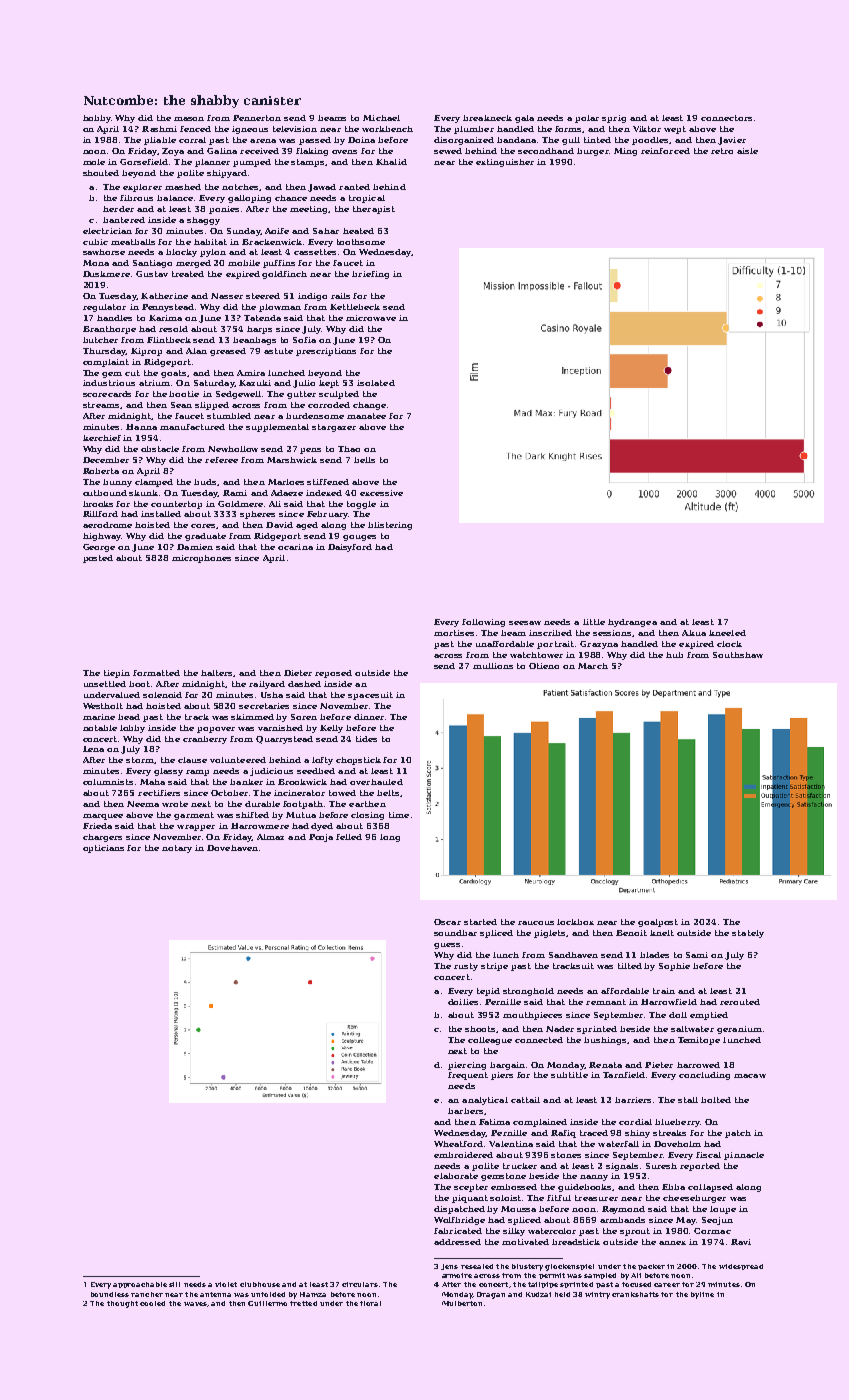 This screenshot has width=849, height=1400. I want to click on belts, so click(388, 793).
